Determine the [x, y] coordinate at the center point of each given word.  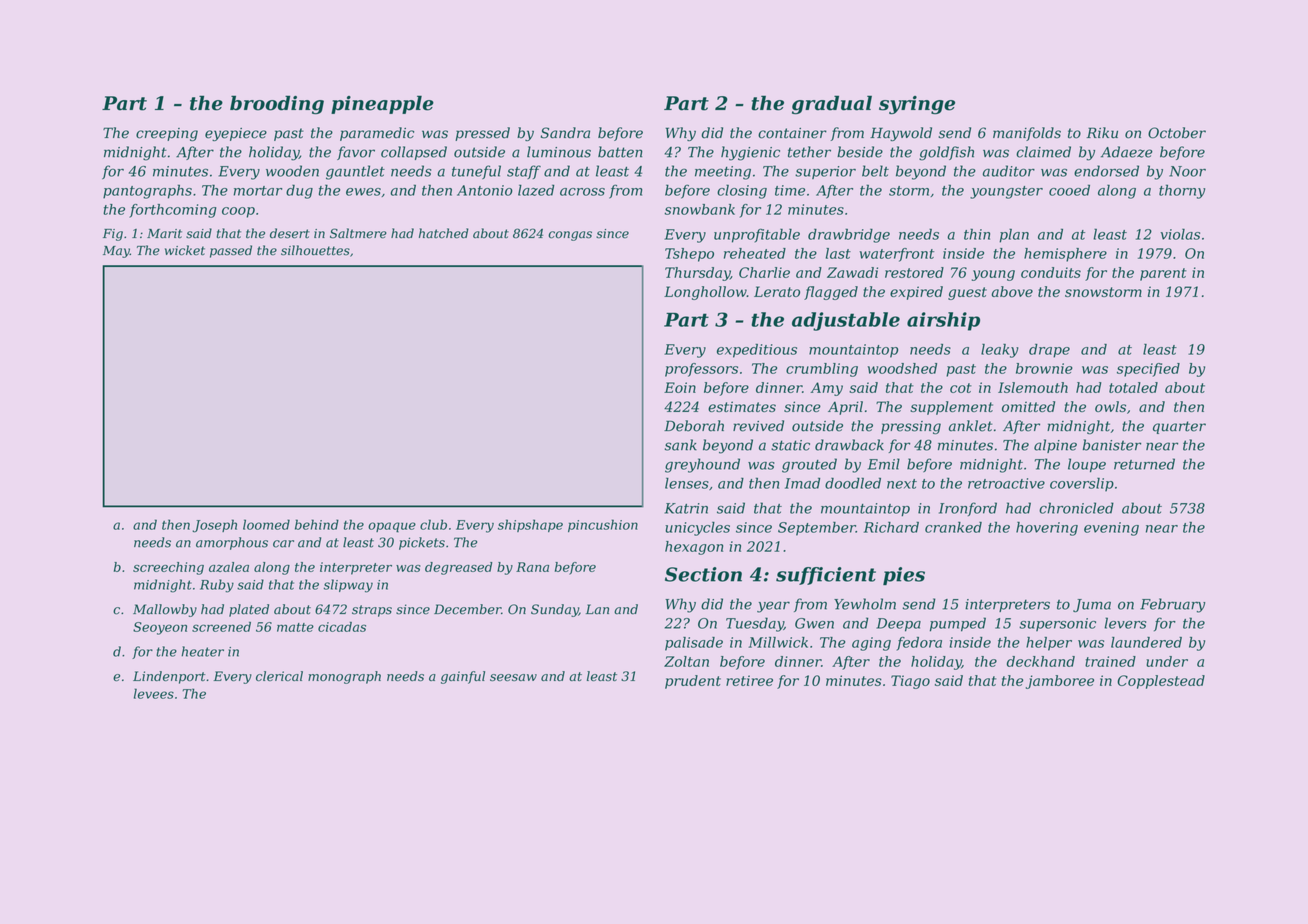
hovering [1047, 529]
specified [1148, 370]
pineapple [382, 105]
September [817, 529]
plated [249, 610]
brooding [277, 104]
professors [701, 370]
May [116, 252]
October [1177, 133]
